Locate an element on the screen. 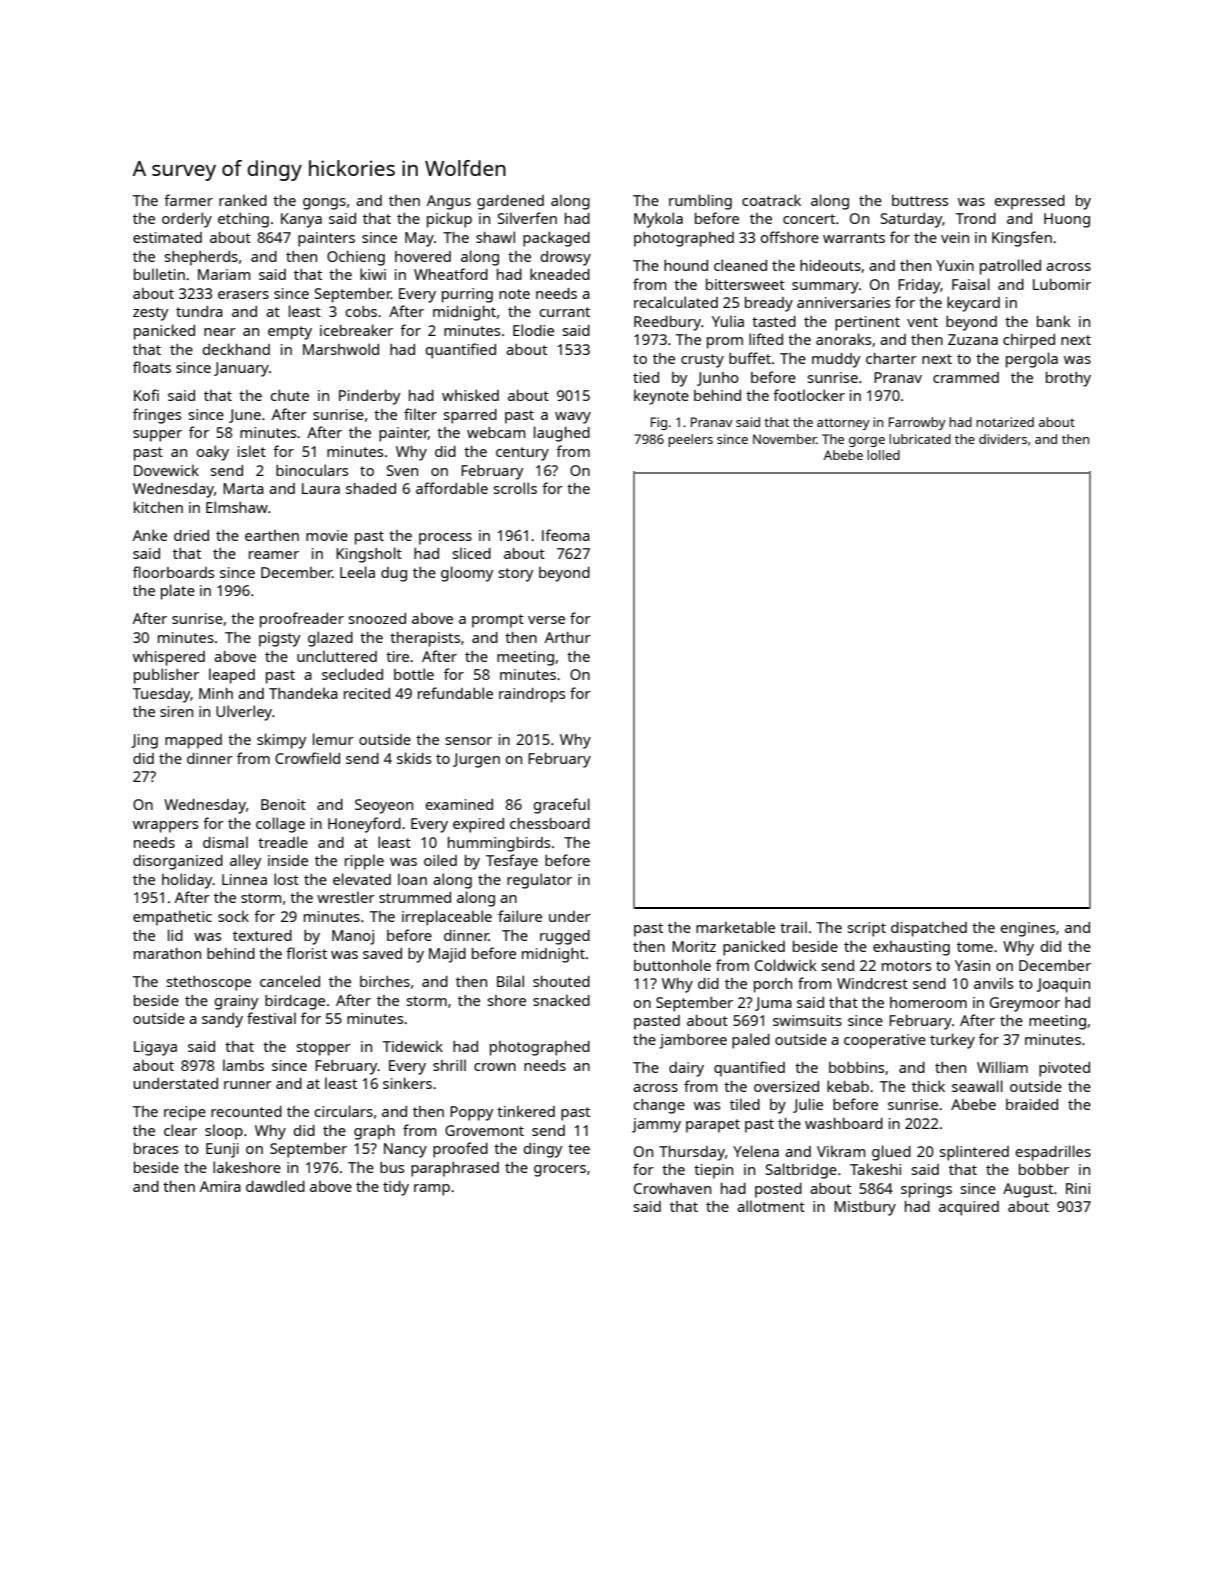  buttress is located at coordinates (920, 200).
